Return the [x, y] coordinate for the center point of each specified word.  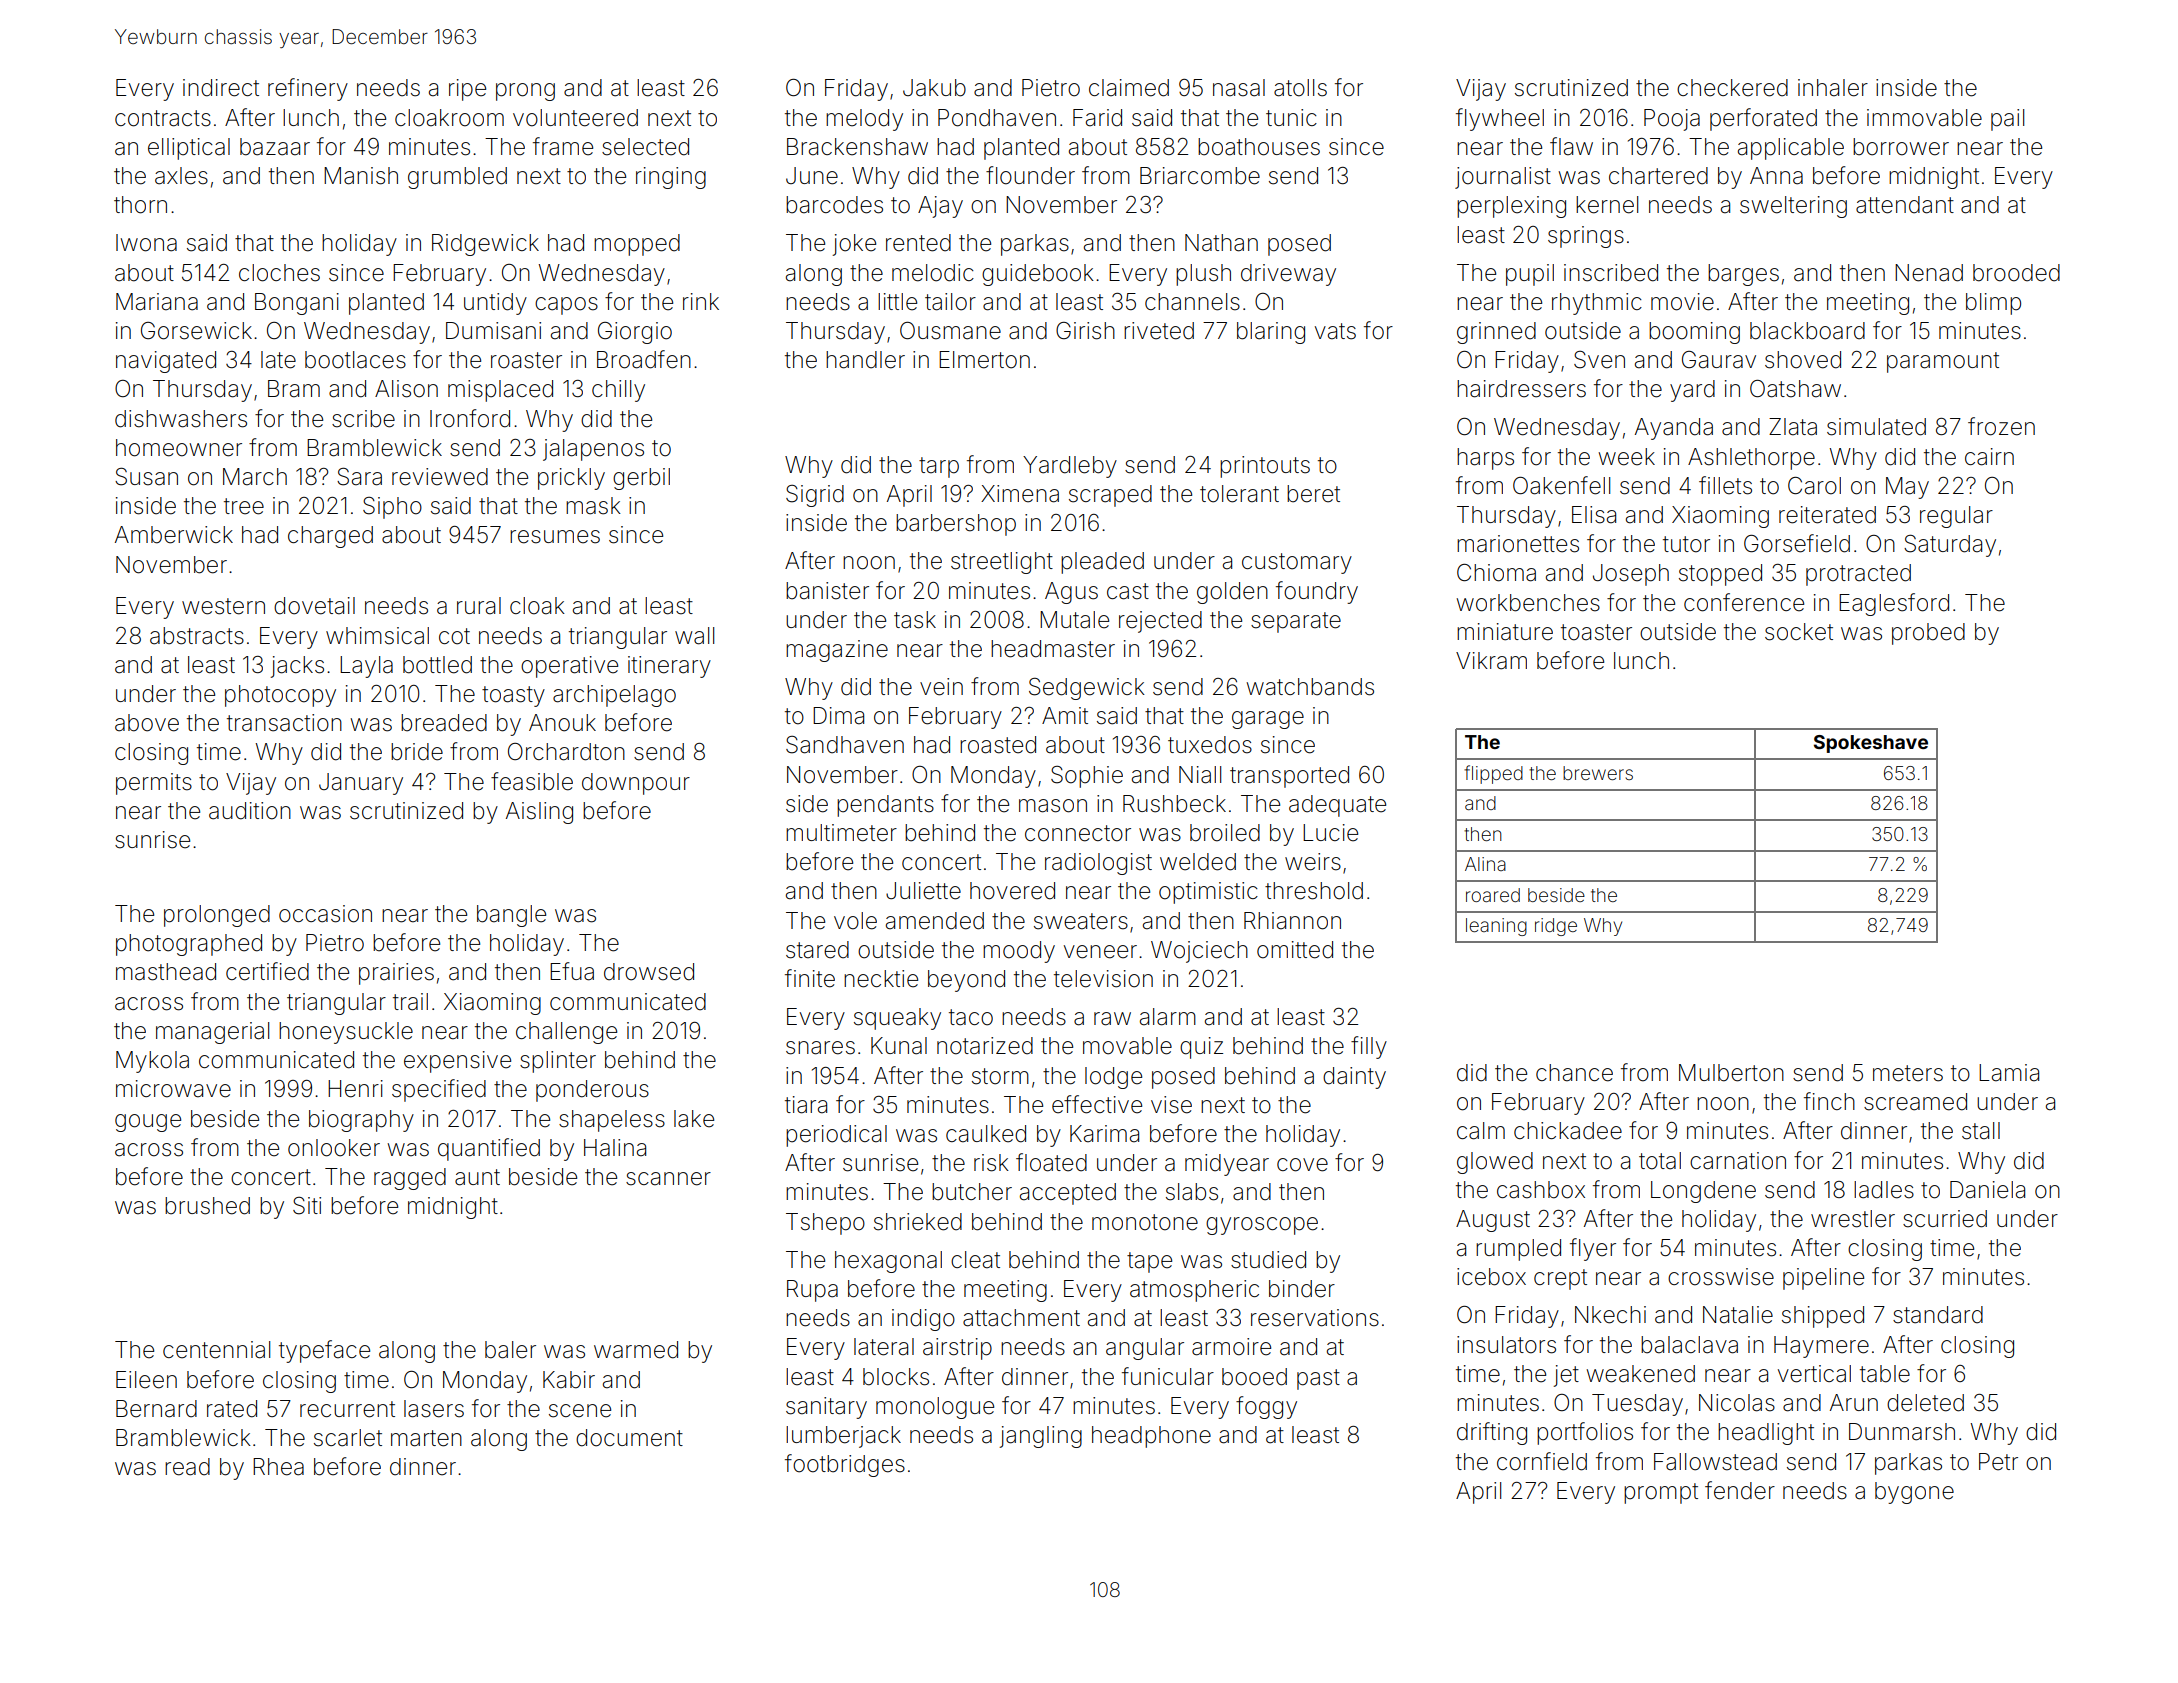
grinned [1496, 333]
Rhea [278, 1467]
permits [154, 784]
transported [1289, 777]
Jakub [934, 88]
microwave [173, 1089]
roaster [526, 360]
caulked [986, 1134]
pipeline [1823, 1279]
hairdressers [1521, 389]
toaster [1596, 632]
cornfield [1542, 1461]
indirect [221, 88]
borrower [1901, 147]
